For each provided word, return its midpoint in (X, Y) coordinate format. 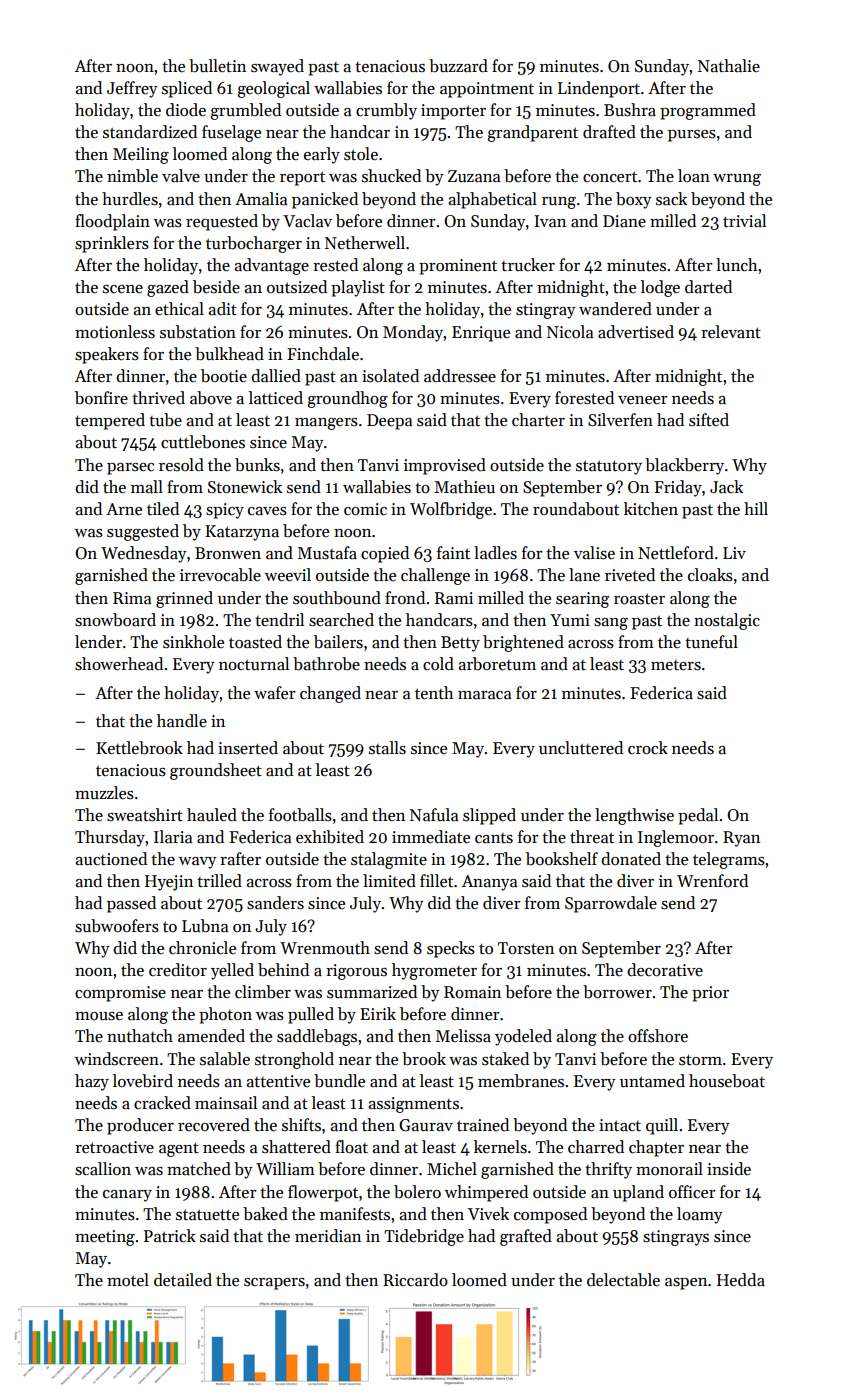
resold (181, 465)
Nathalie (729, 66)
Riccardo (415, 1280)
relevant (731, 331)
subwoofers (117, 926)
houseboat (727, 1081)
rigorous (356, 972)
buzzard (458, 66)
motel (128, 1280)
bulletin (217, 66)
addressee (460, 376)
